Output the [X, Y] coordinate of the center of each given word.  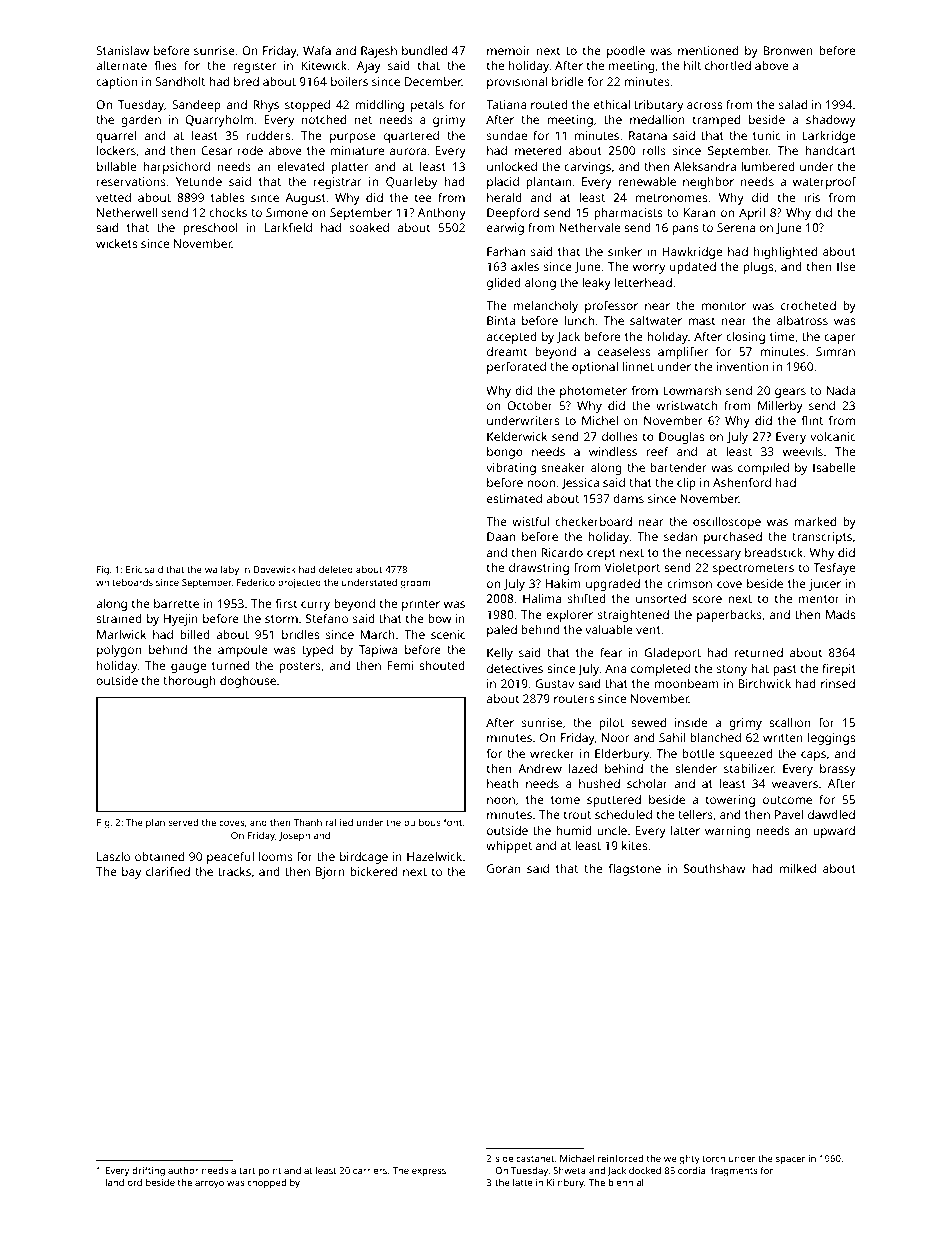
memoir [509, 50]
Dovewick [274, 569]
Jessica [580, 484]
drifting [148, 1171]
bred [246, 81]
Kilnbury [565, 1183]
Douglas [681, 438]
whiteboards [124, 582]
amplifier [683, 353]
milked [798, 868]
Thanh [307, 822]
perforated [516, 368]
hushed [599, 783]
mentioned [708, 50]
